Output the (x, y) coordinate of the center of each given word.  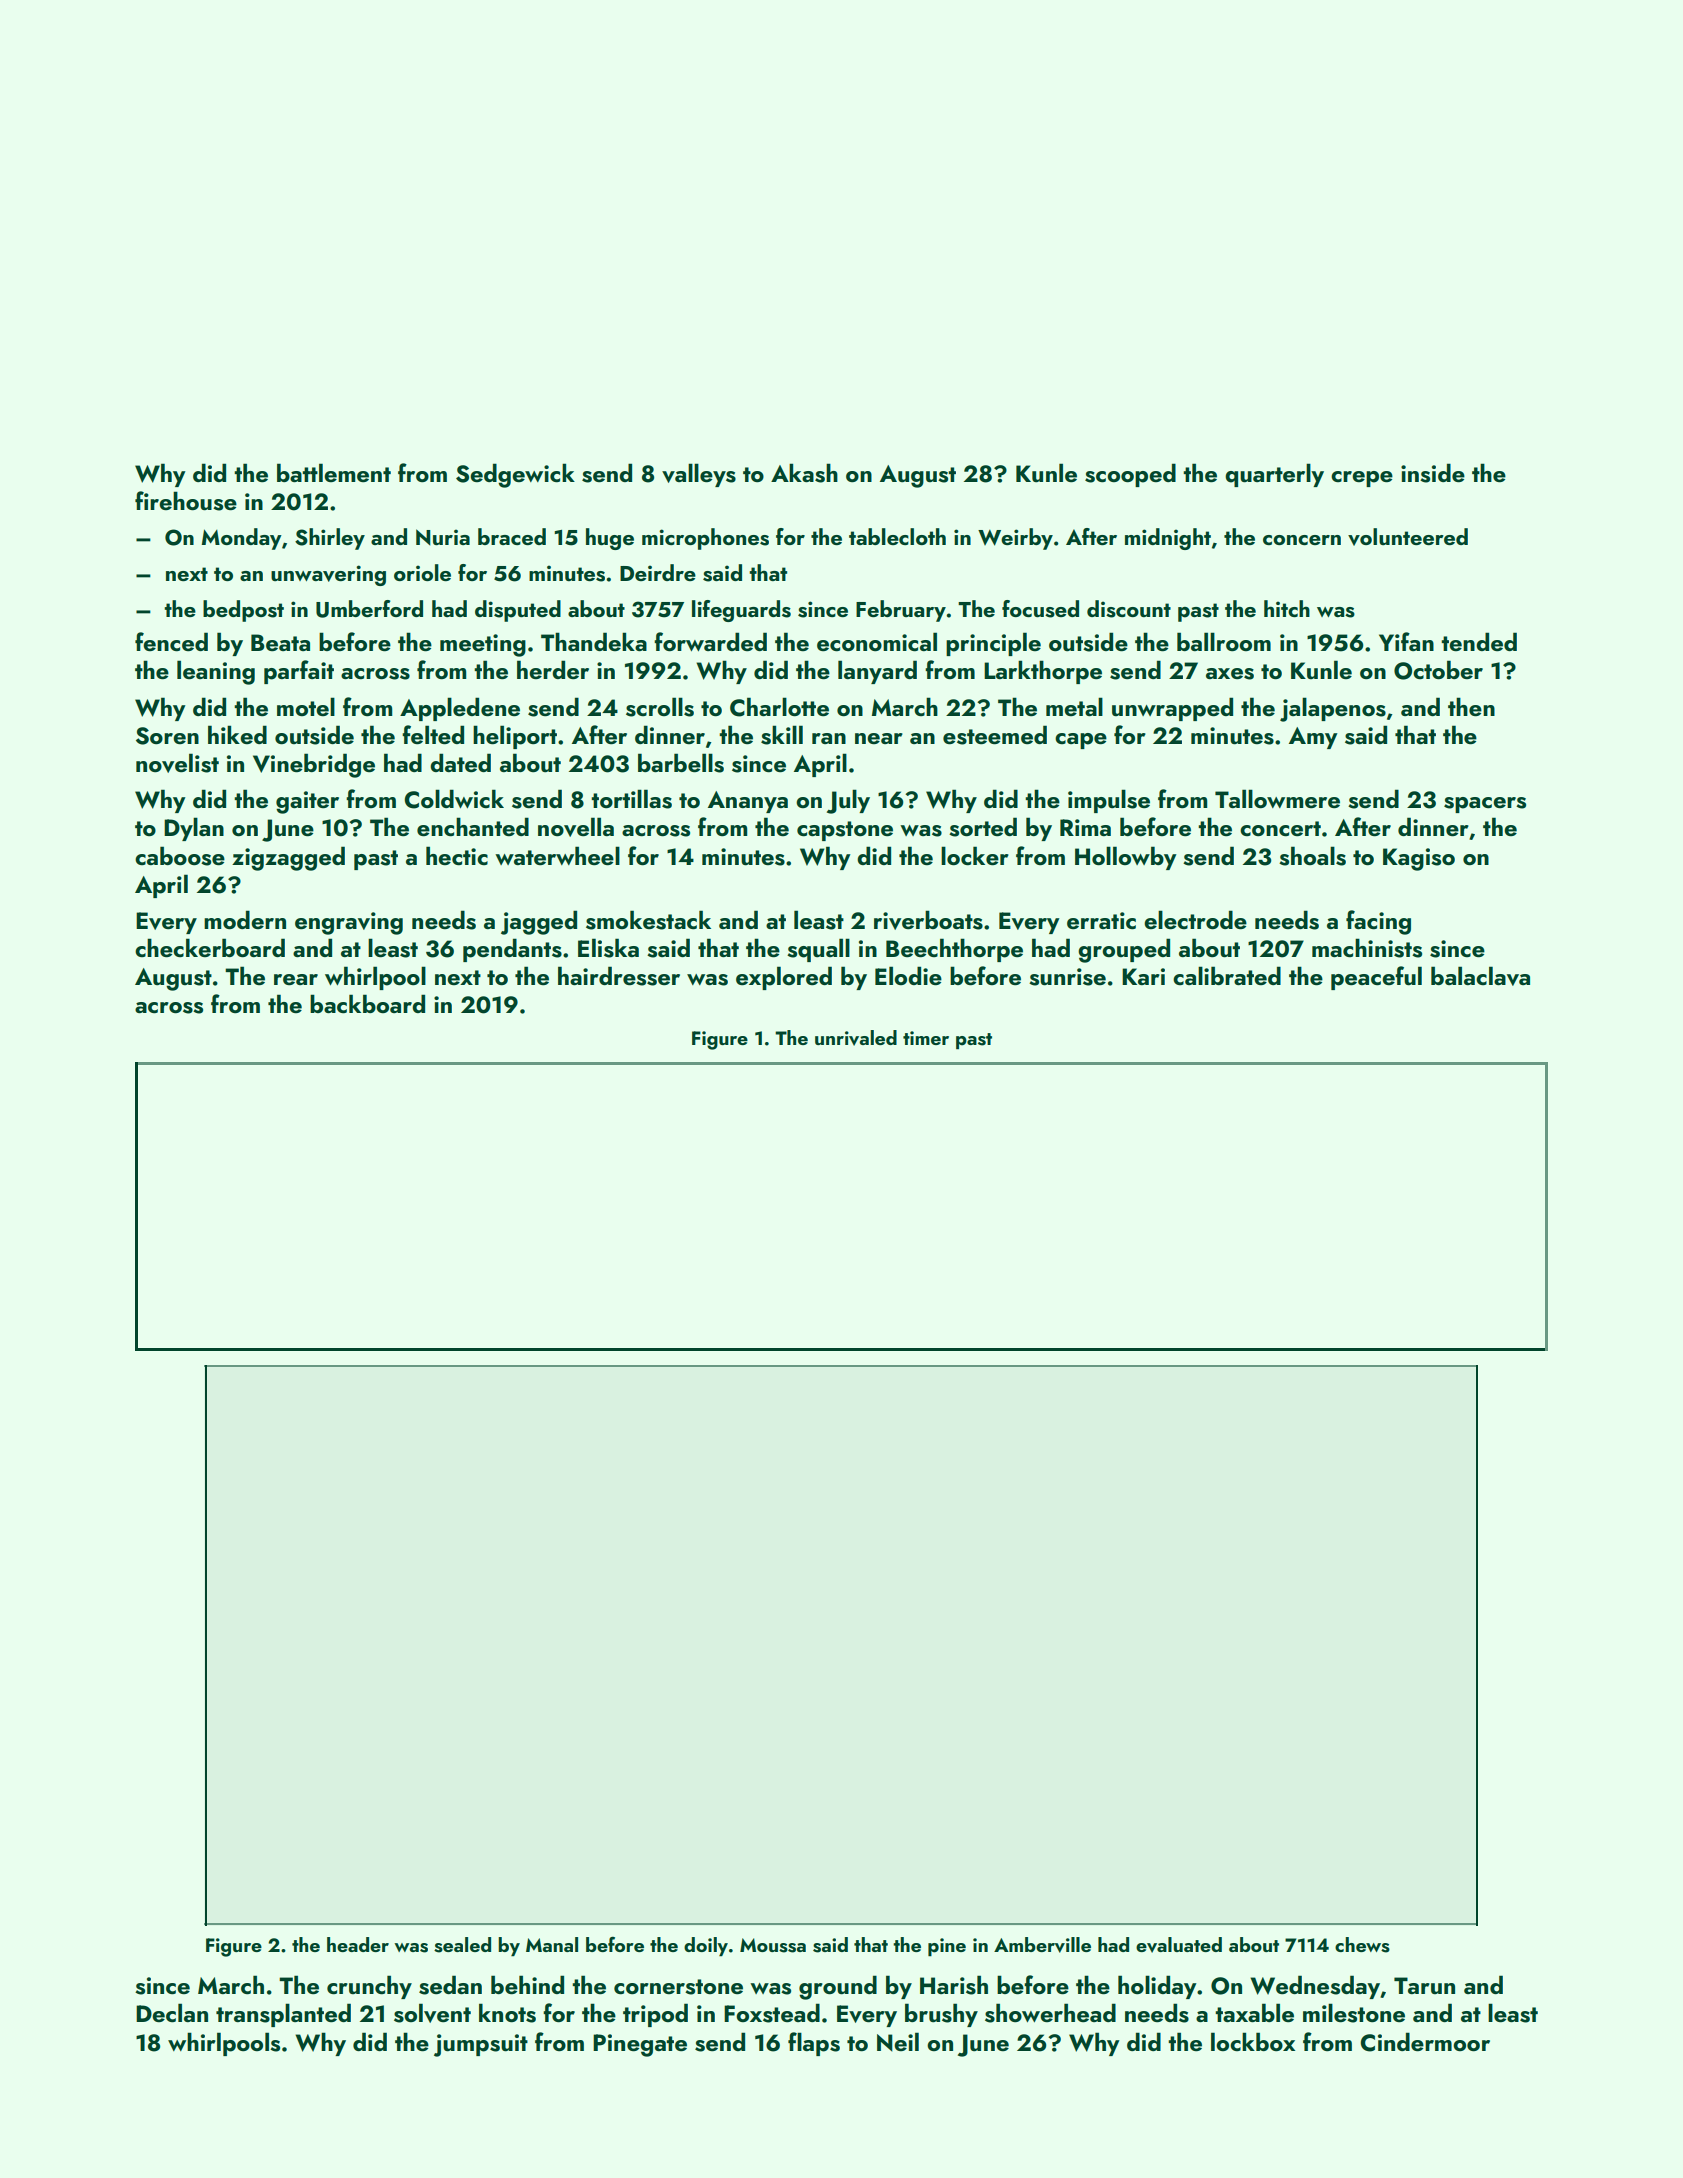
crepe (1362, 479)
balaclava (1480, 976)
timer (926, 1038)
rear (296, 979)
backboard (367, 1004)
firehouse (186, 501)
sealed (462, 1945)
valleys (699, 475)
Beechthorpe (954, 950)
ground (838, 1987)
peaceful (1376, 978)
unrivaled (856, 1038)
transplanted (283, 2015)
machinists (1367, 948)
